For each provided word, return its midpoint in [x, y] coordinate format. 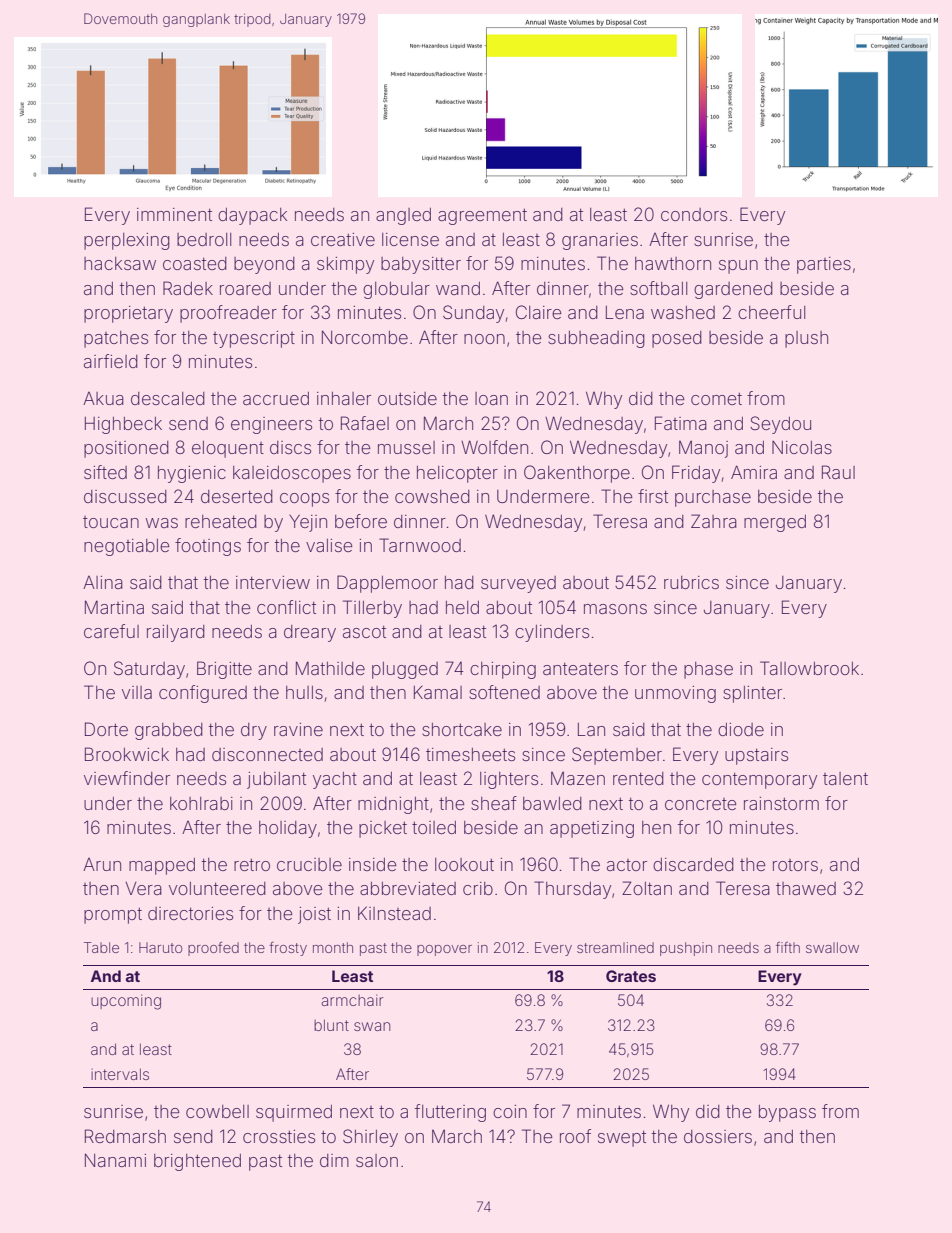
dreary [310, 633]
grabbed [169, 731]
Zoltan [647, 888]
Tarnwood [420, 545]
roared [245, 288]
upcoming [126, 1002]
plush [806, 339]
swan [372, 1026]
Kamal [438, 692]
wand [458, 288]
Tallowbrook [809, 668]
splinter [752, 694]
